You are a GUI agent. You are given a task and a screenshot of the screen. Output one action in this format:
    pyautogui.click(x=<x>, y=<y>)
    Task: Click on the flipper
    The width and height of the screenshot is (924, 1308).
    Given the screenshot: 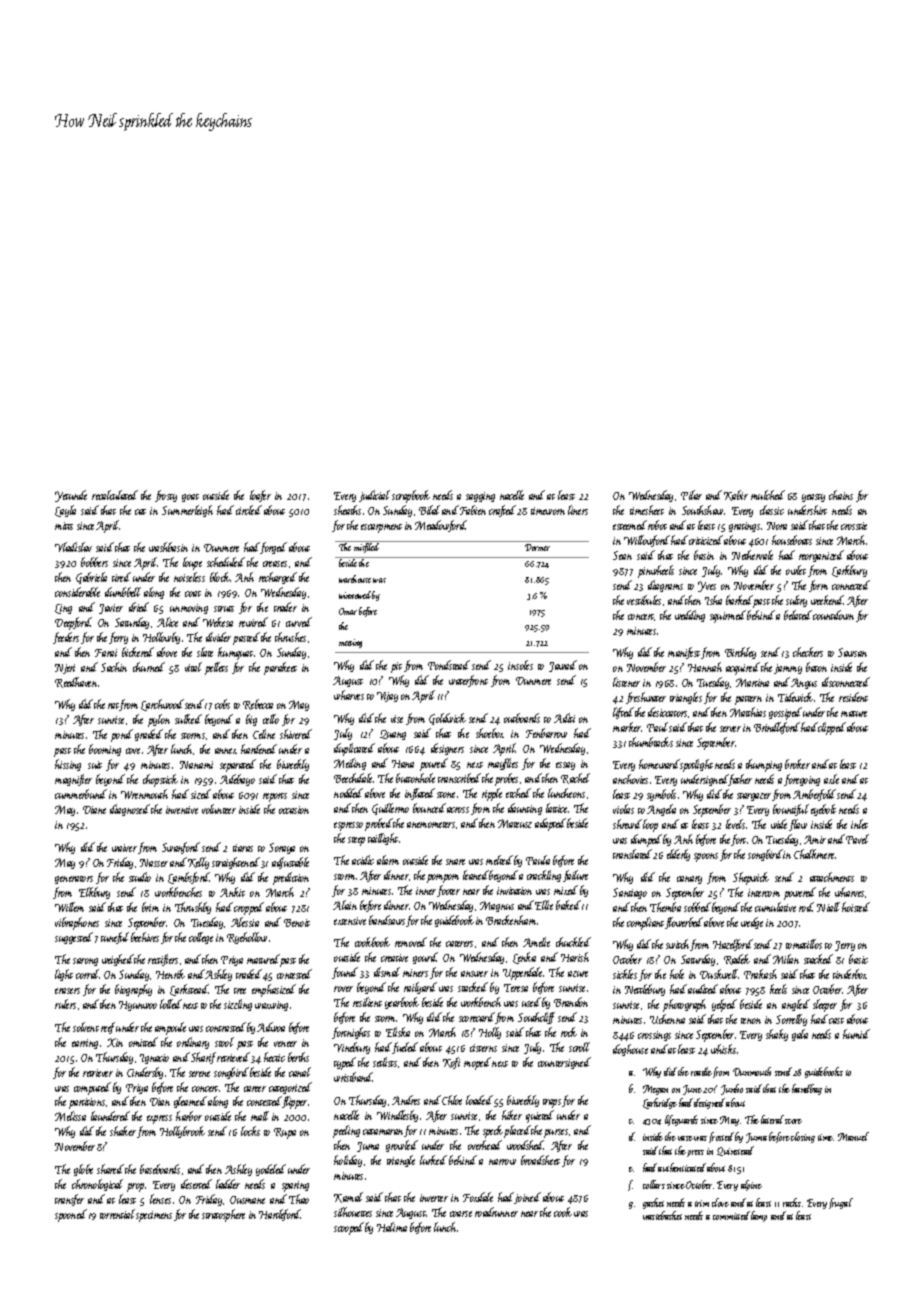 What is the action you would take?
    pyautogui.click(x=294, y=1102)
